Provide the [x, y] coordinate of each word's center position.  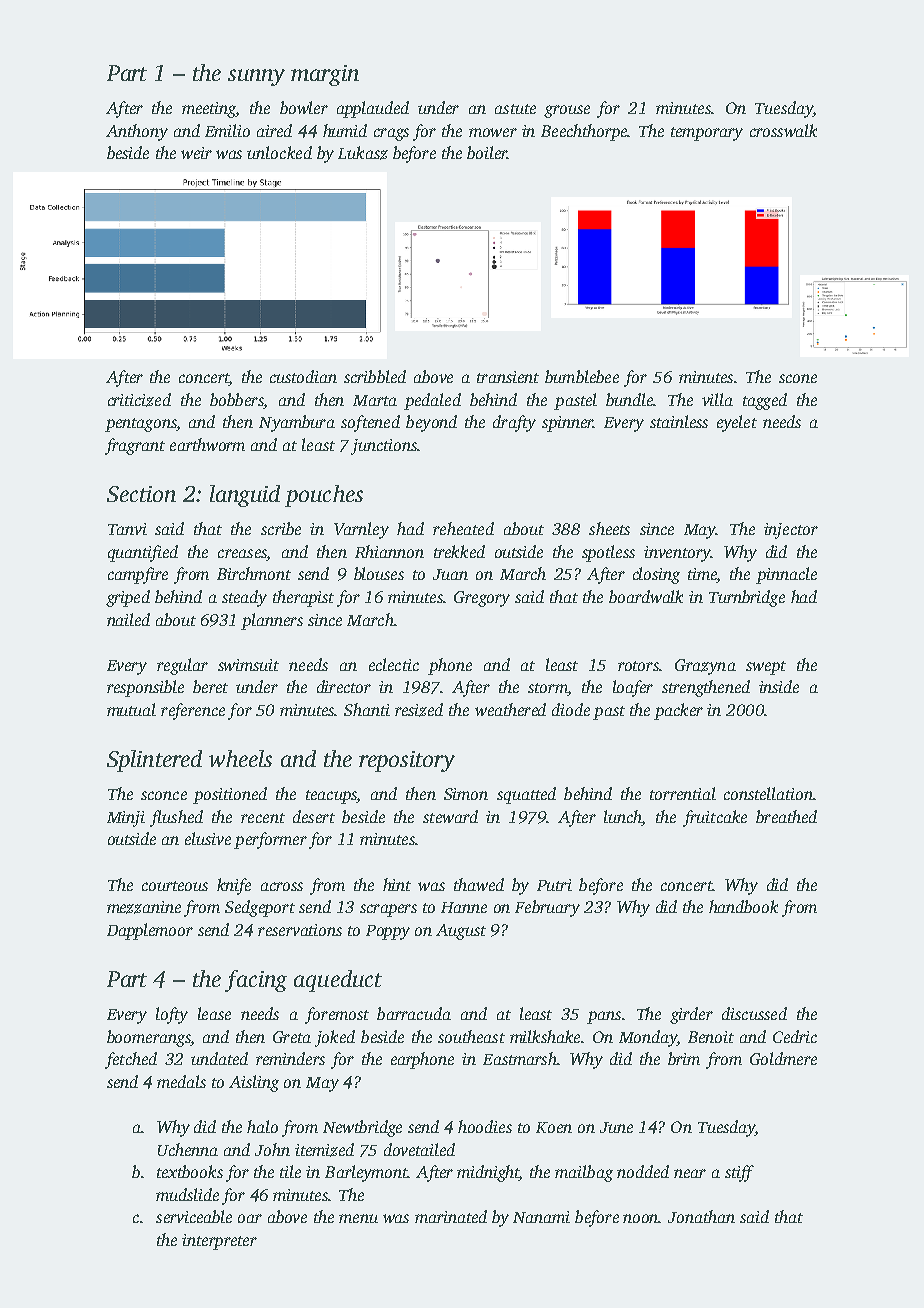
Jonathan [701, 1216]
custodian [303, 376]
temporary [707, 134]
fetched [131, 1060]
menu [358, 1218]
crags [391, 134]
